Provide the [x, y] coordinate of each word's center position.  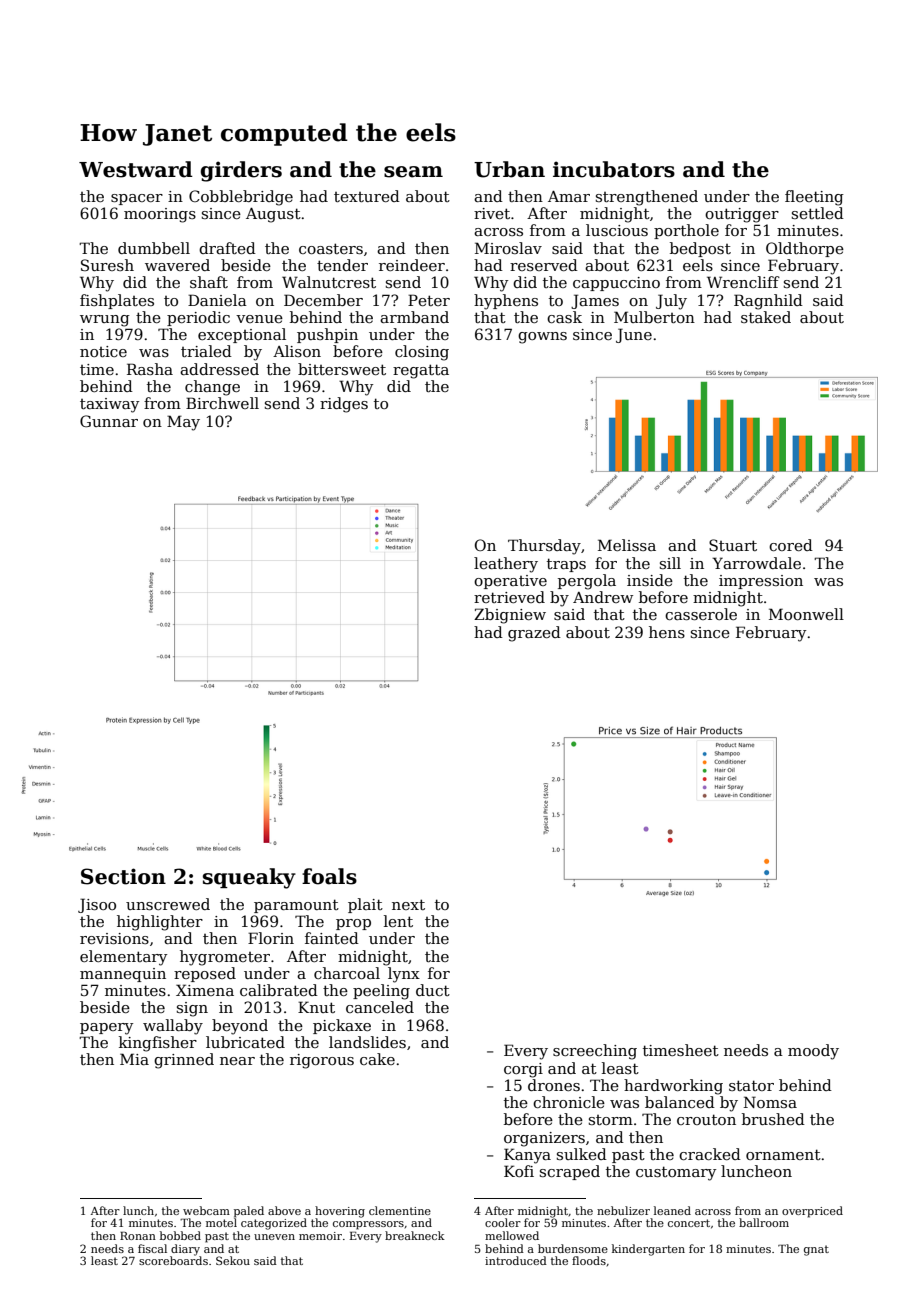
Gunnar [109, 421]
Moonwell [806, 614]
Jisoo [97, 905]
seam [413, 172]
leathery [506, 565]
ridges [344, 405]
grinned [184, 1061]
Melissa [627, 545]
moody [813, 1052]
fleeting [814, 198]
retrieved [509, 597]
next [408, 904]
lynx [404, 975]
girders [241, 171]
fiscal [152, 1248]
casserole [701, 614]
